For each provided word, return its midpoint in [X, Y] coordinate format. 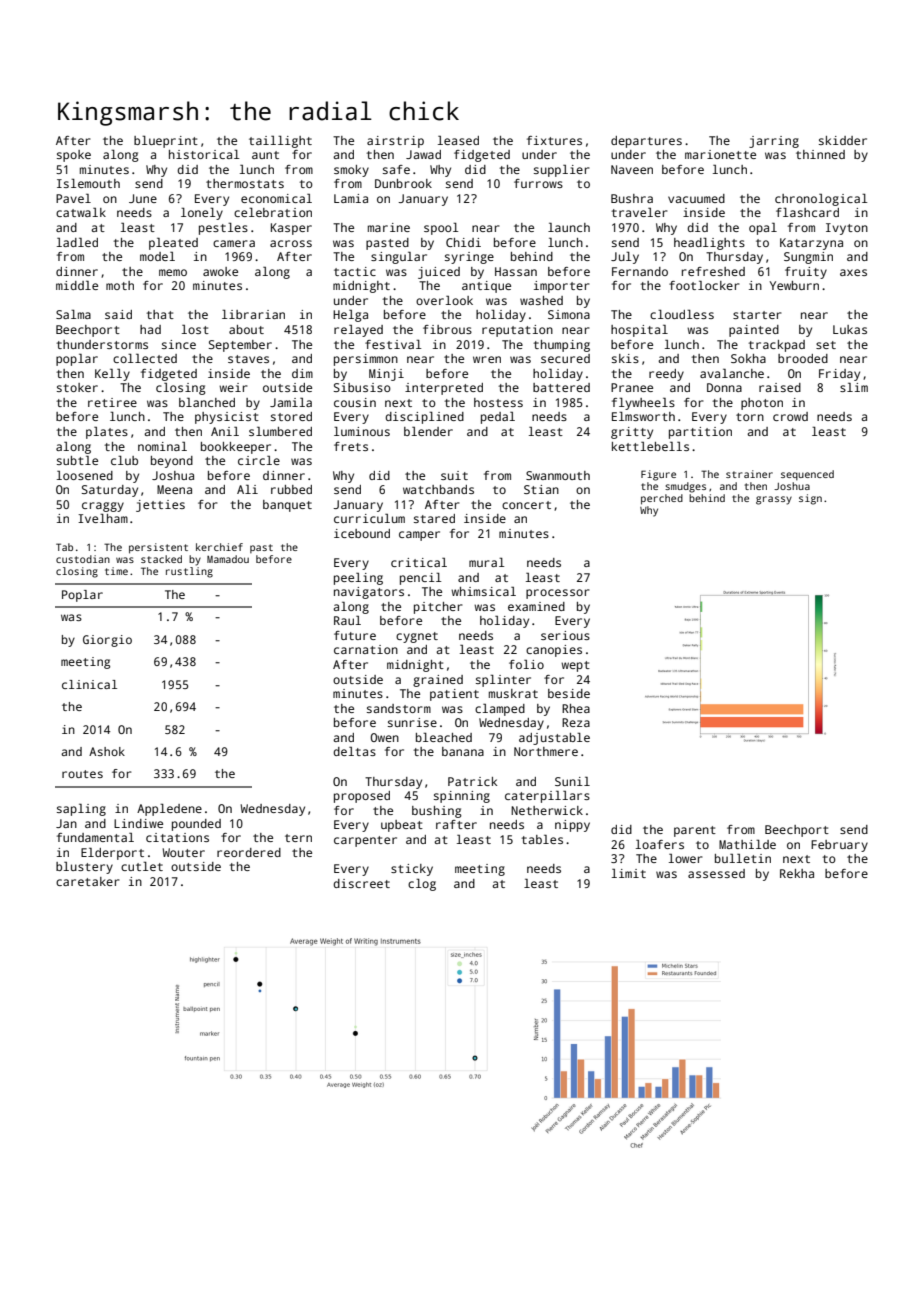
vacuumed [696, 198]
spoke [74, 156]
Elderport [112, 854]
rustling [189, 572]
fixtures [554, 140]
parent [695, 831]
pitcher [438, 608]
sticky [412, 870]
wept [575, 666]
